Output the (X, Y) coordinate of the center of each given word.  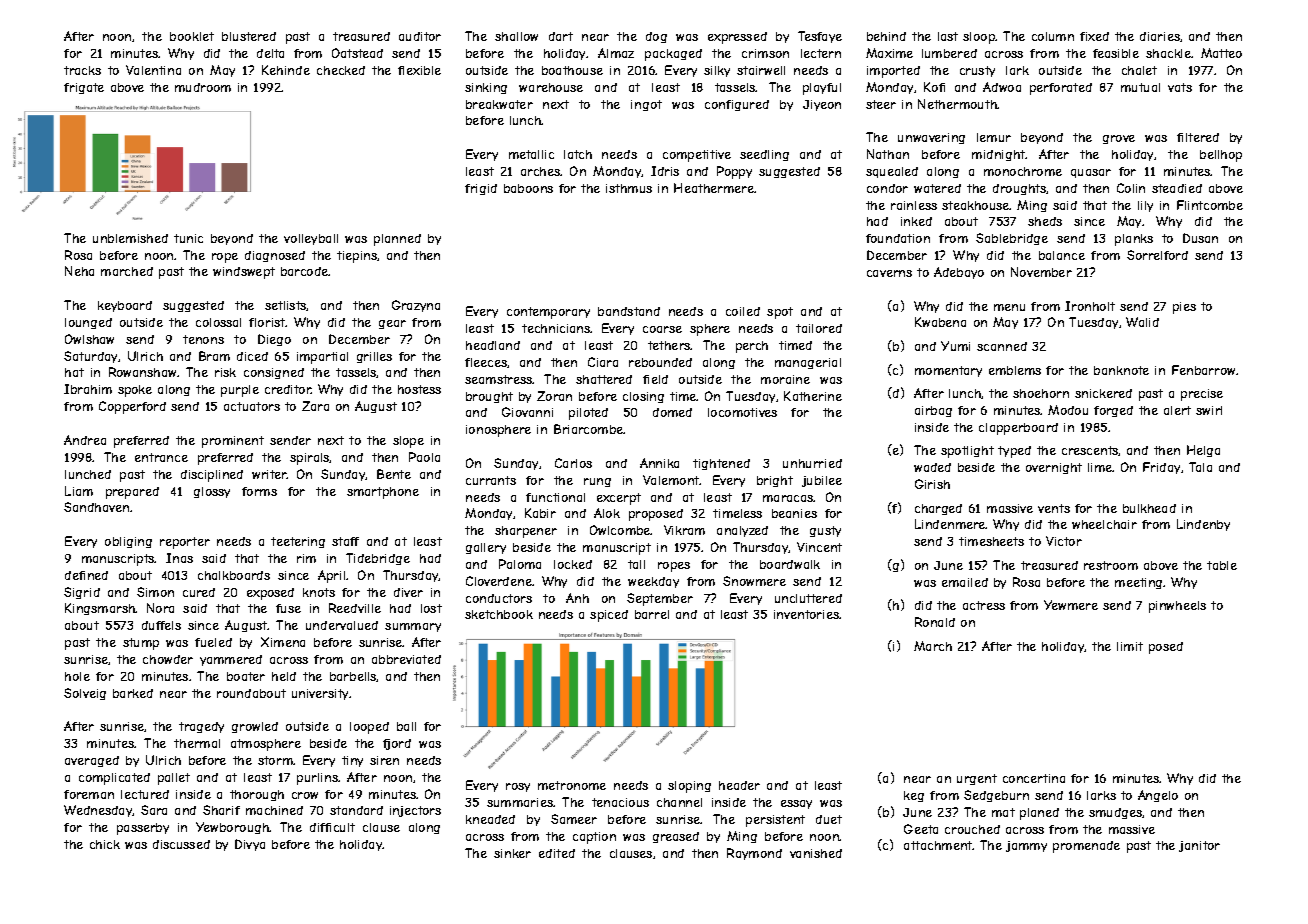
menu (1009, 307)
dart (561, 36)
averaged (92, 761)
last (948, 36)
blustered (249, 36)
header (739, 785)
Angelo (1158, 796)
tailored (819, 328)
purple (240, 391)
